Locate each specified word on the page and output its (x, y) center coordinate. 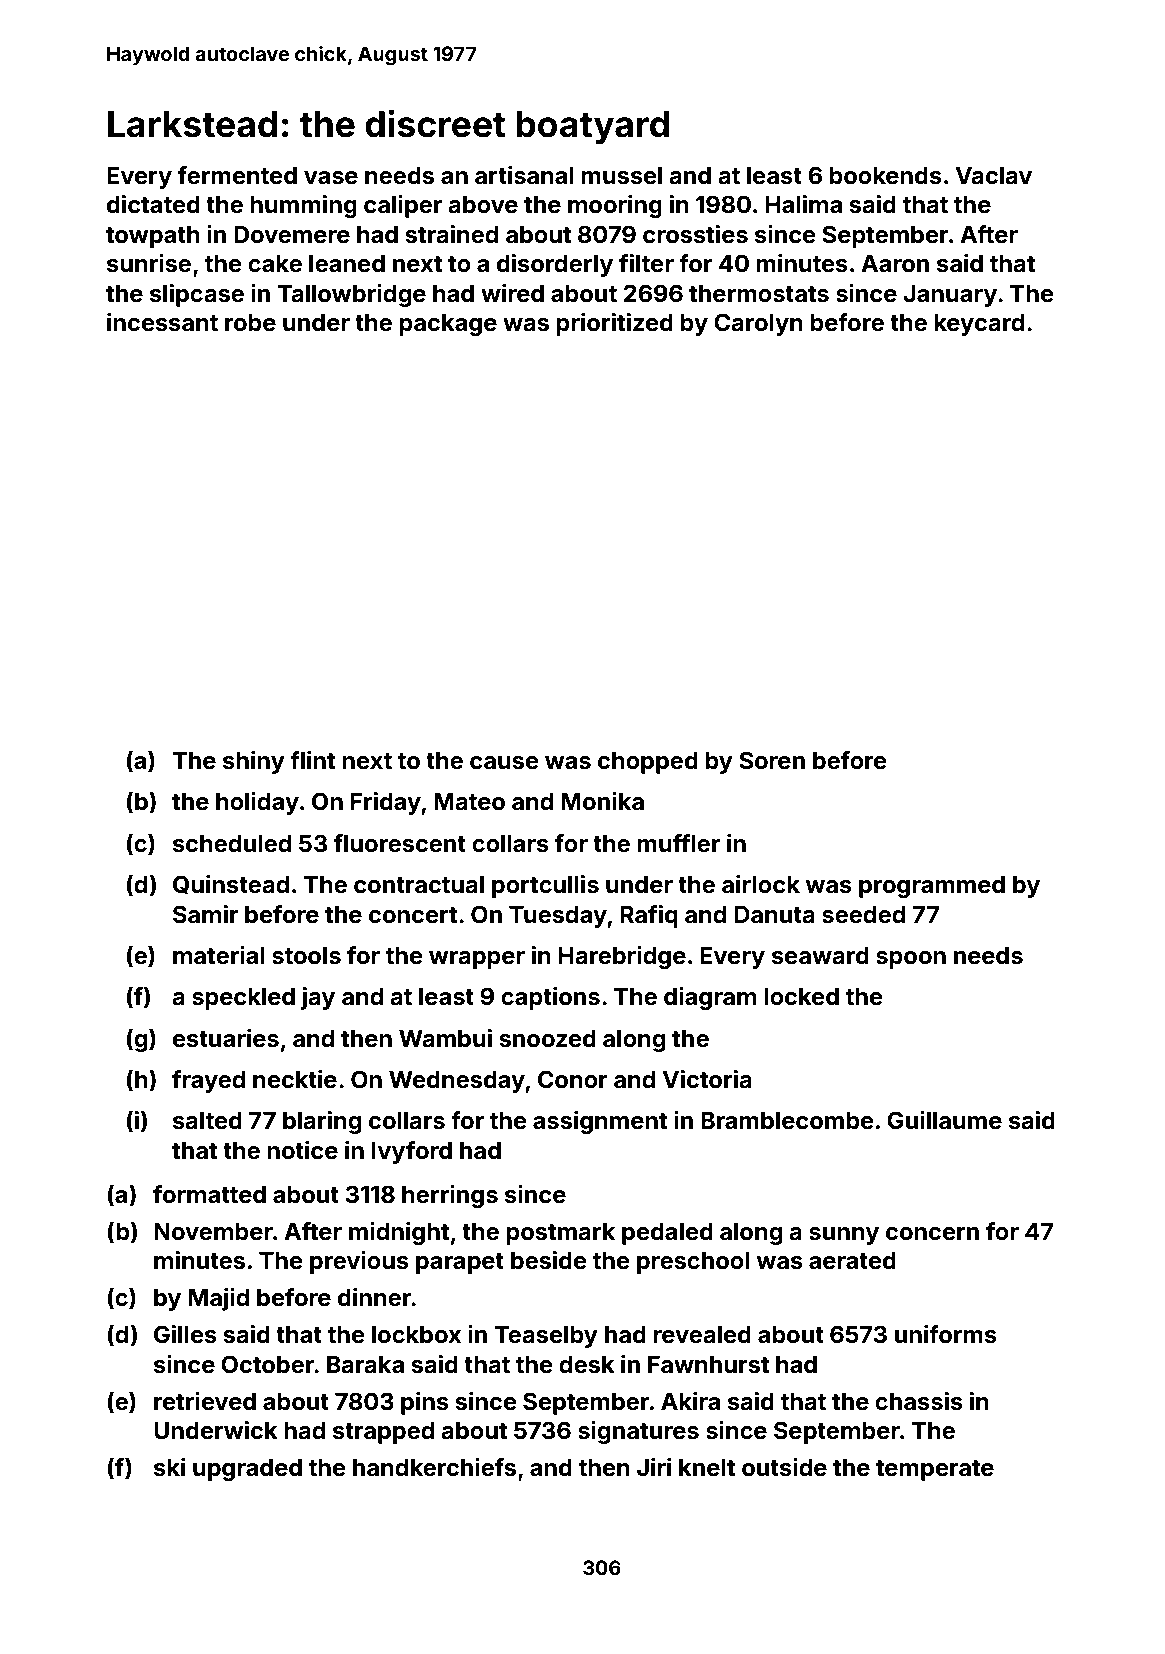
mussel (621, 176)
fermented (237, 175)
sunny (844, 1236)
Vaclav (993, 176)
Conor (573, 1079)
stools (306, 956)
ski (169, 1467)
